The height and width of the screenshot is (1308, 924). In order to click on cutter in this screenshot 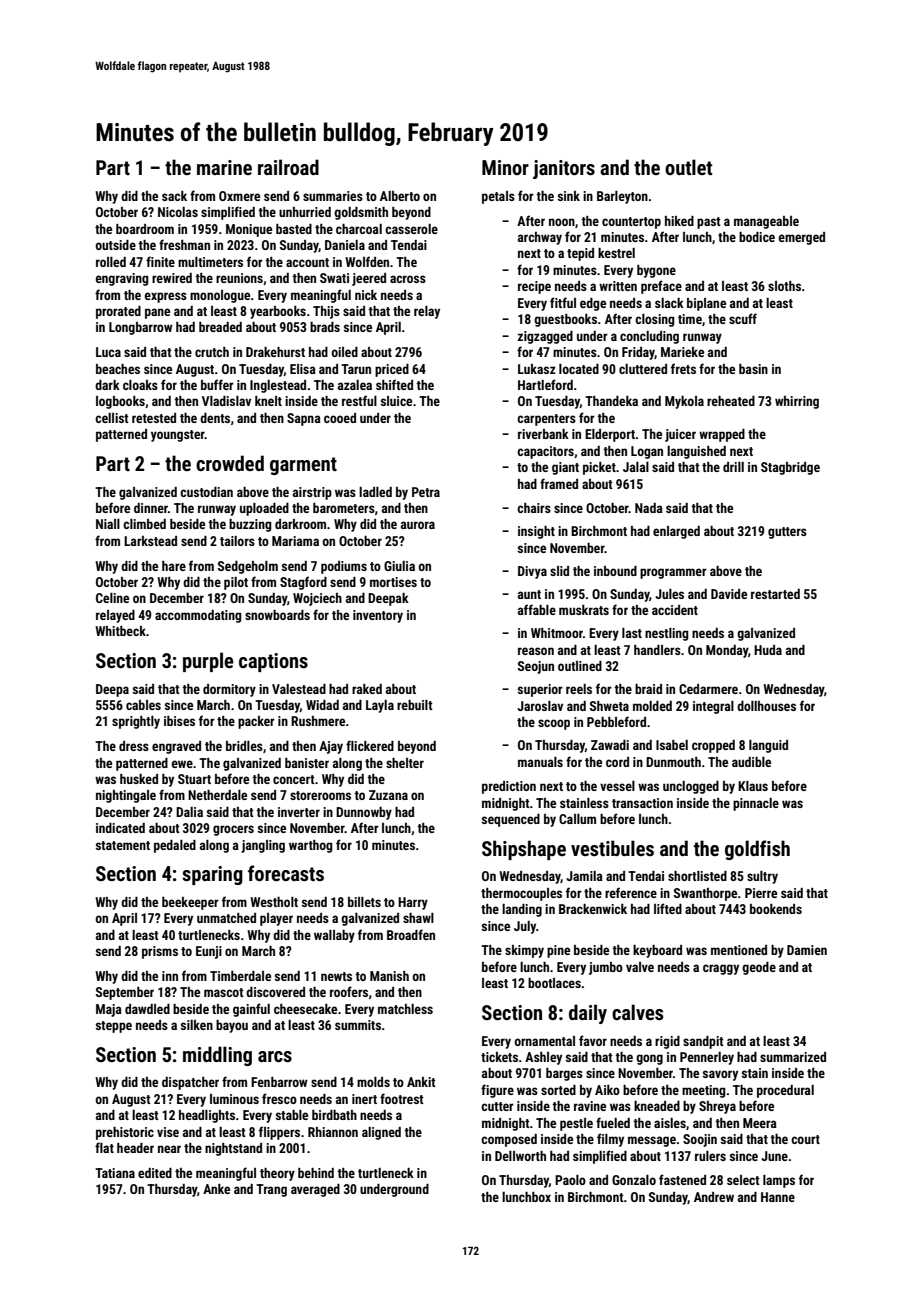, I will do `click(497, 1106)`.
